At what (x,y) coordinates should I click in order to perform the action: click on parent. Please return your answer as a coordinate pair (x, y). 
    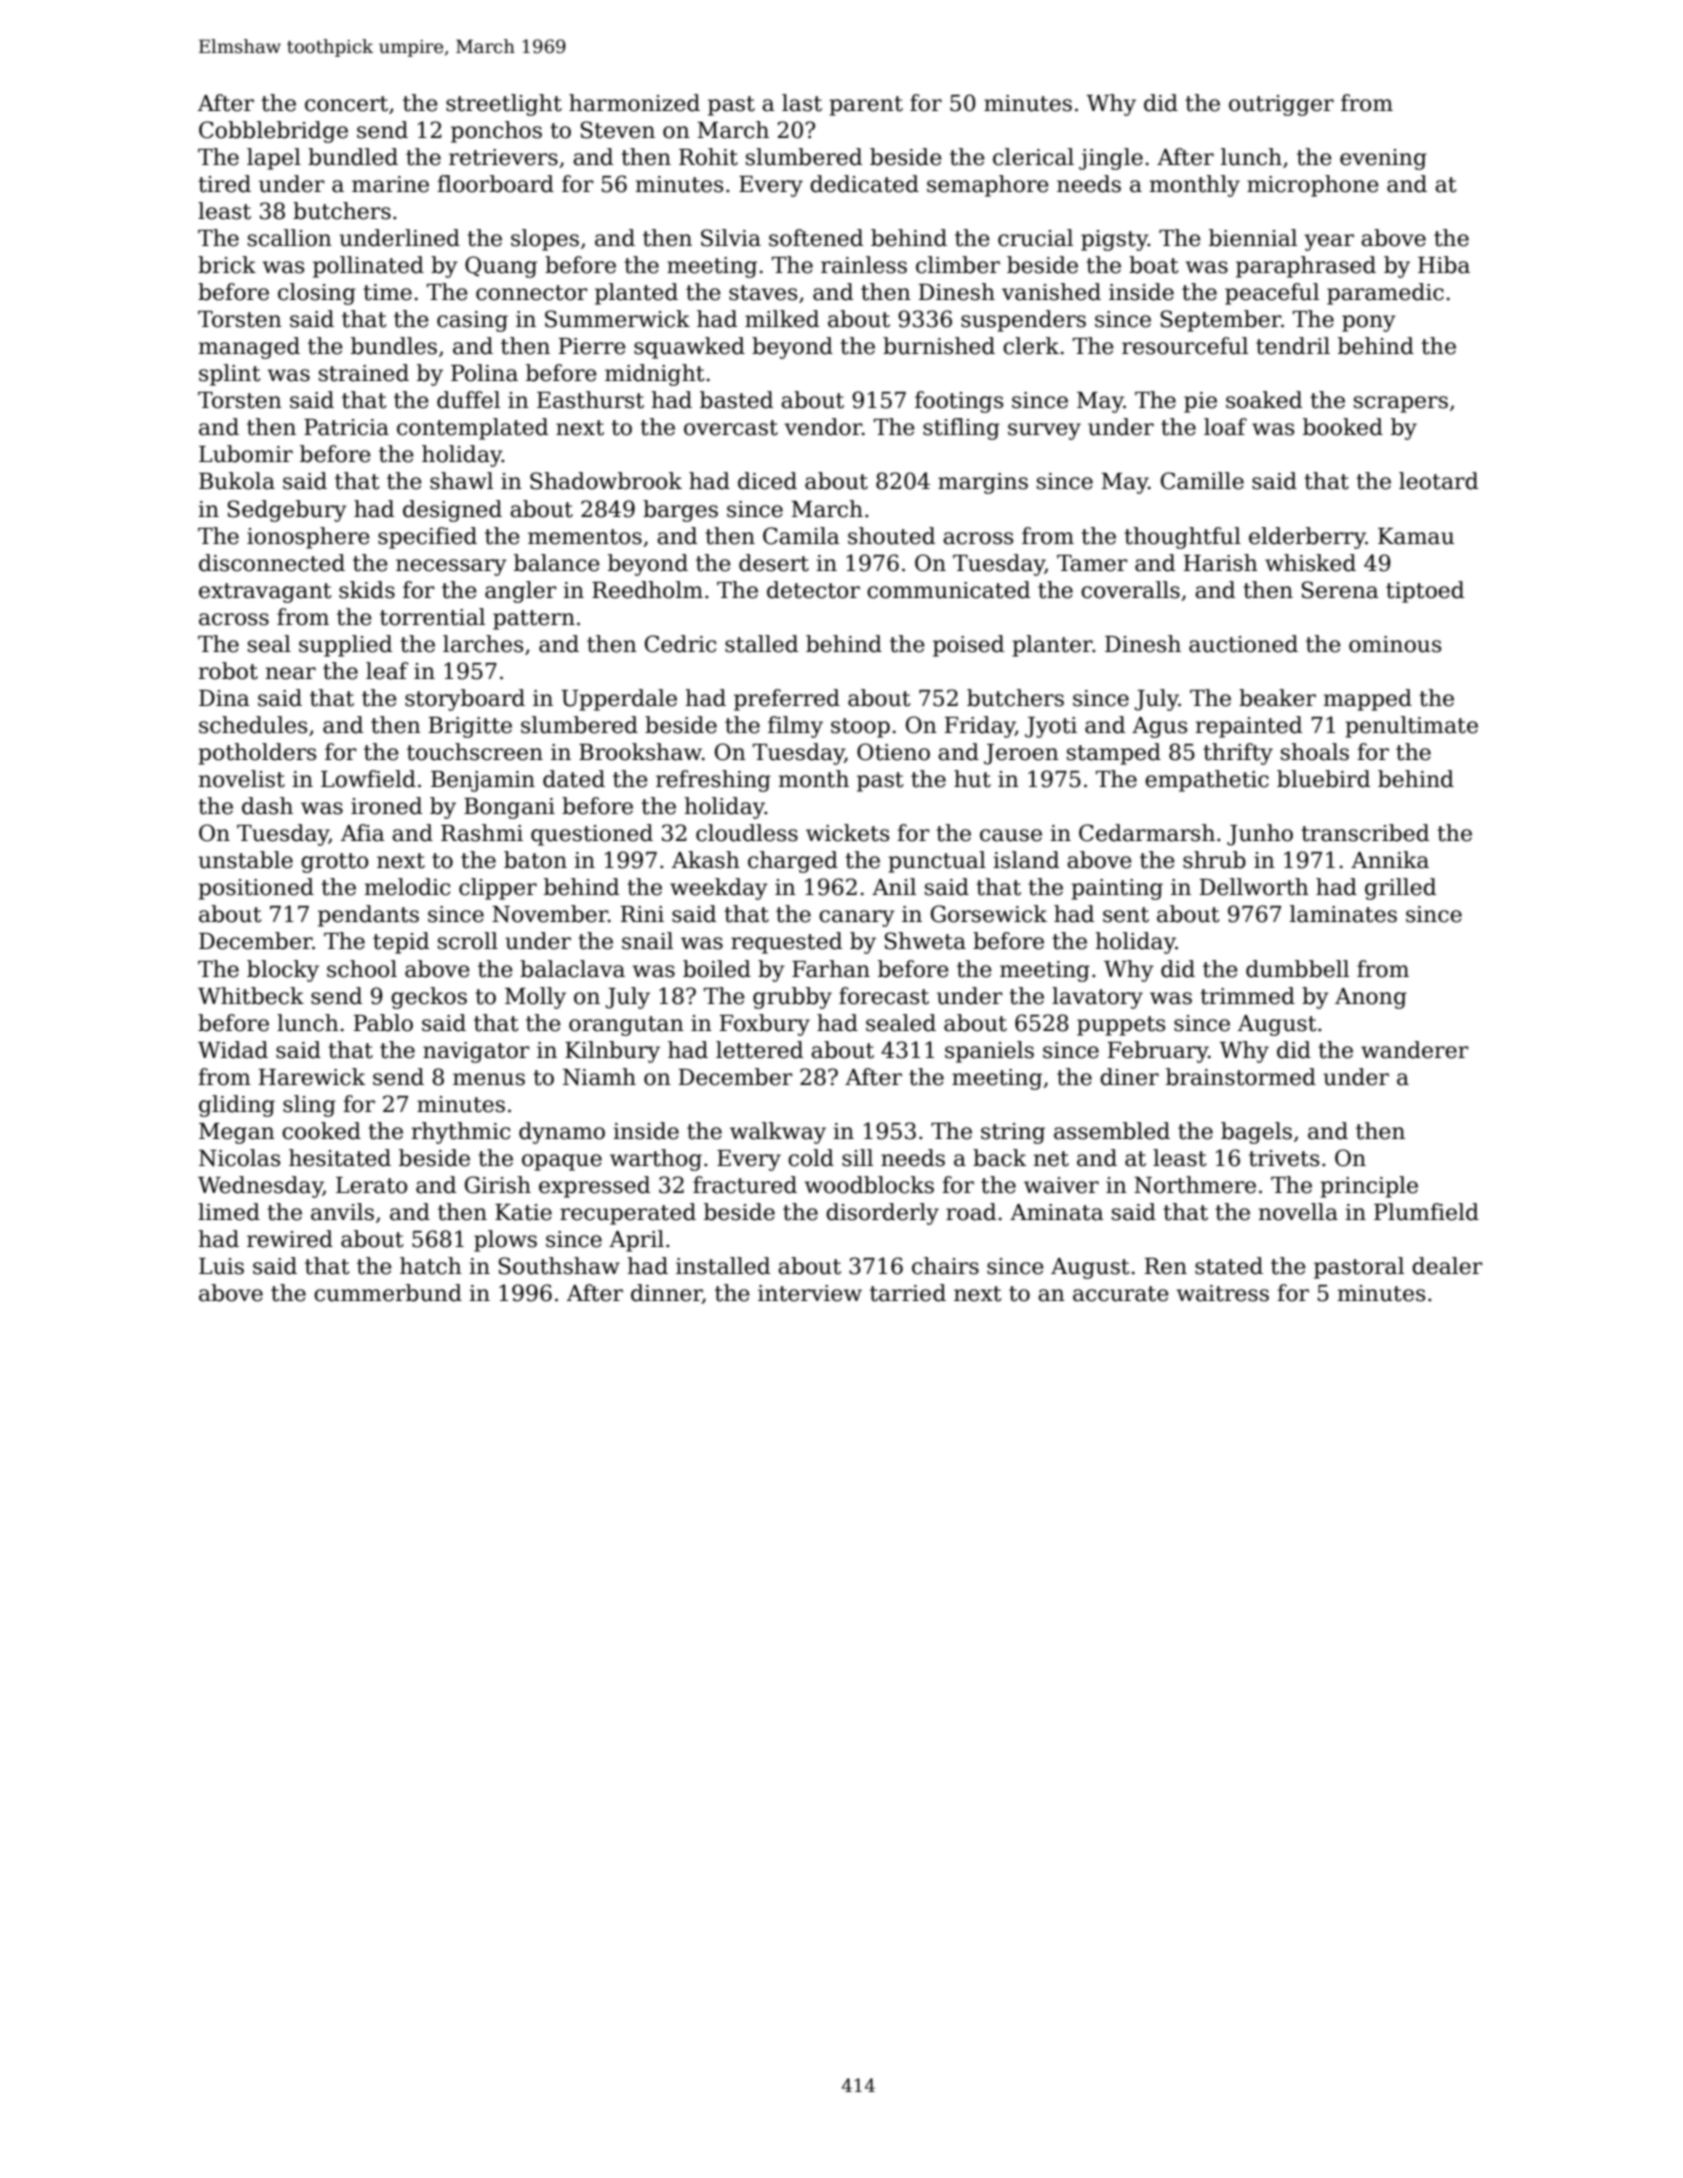
    Looking at the image, I should click on (866, 106).
